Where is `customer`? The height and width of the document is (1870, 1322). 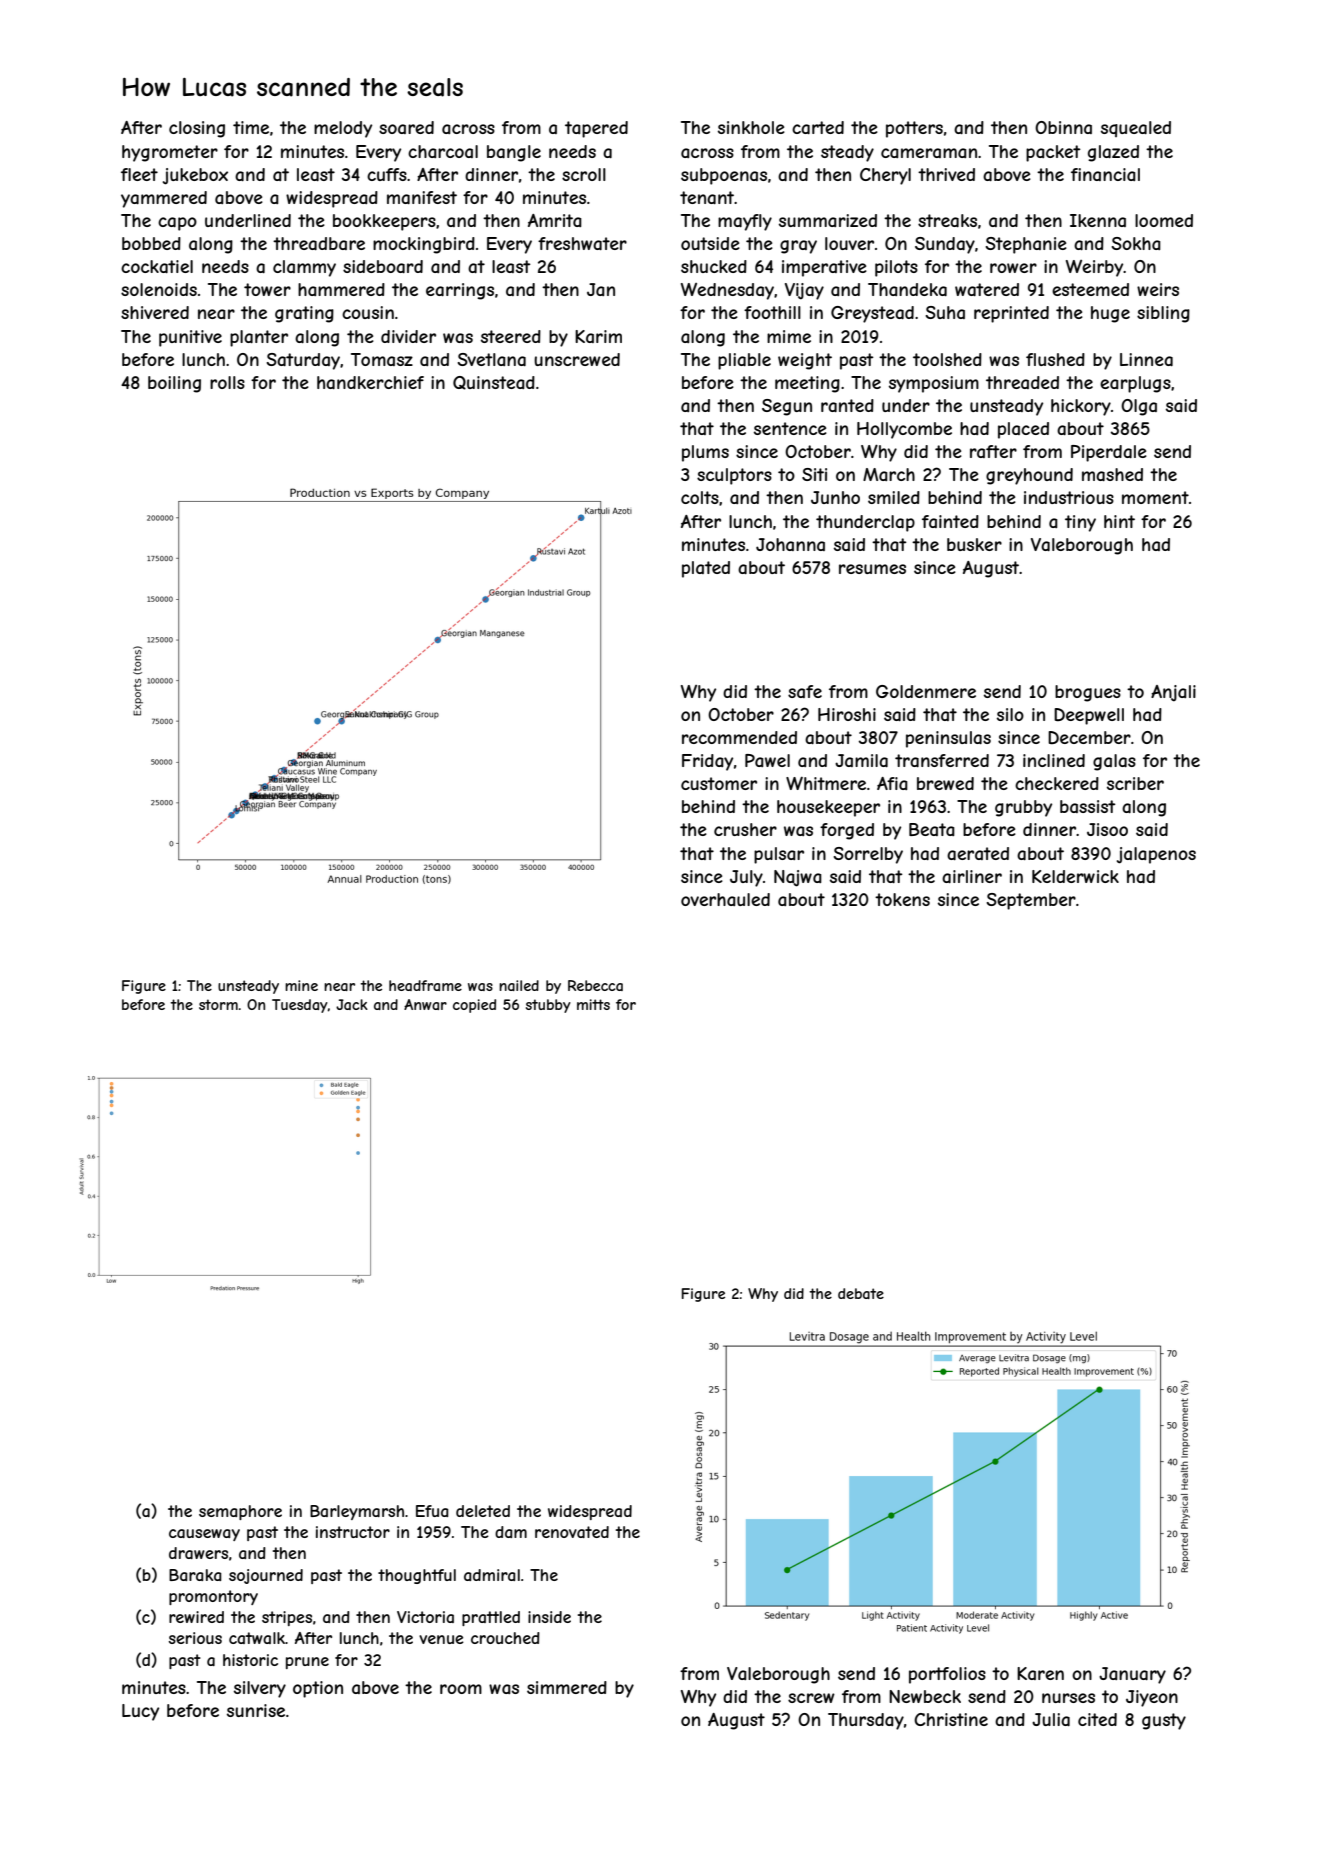
customer is located at coordinates (719, 783).
